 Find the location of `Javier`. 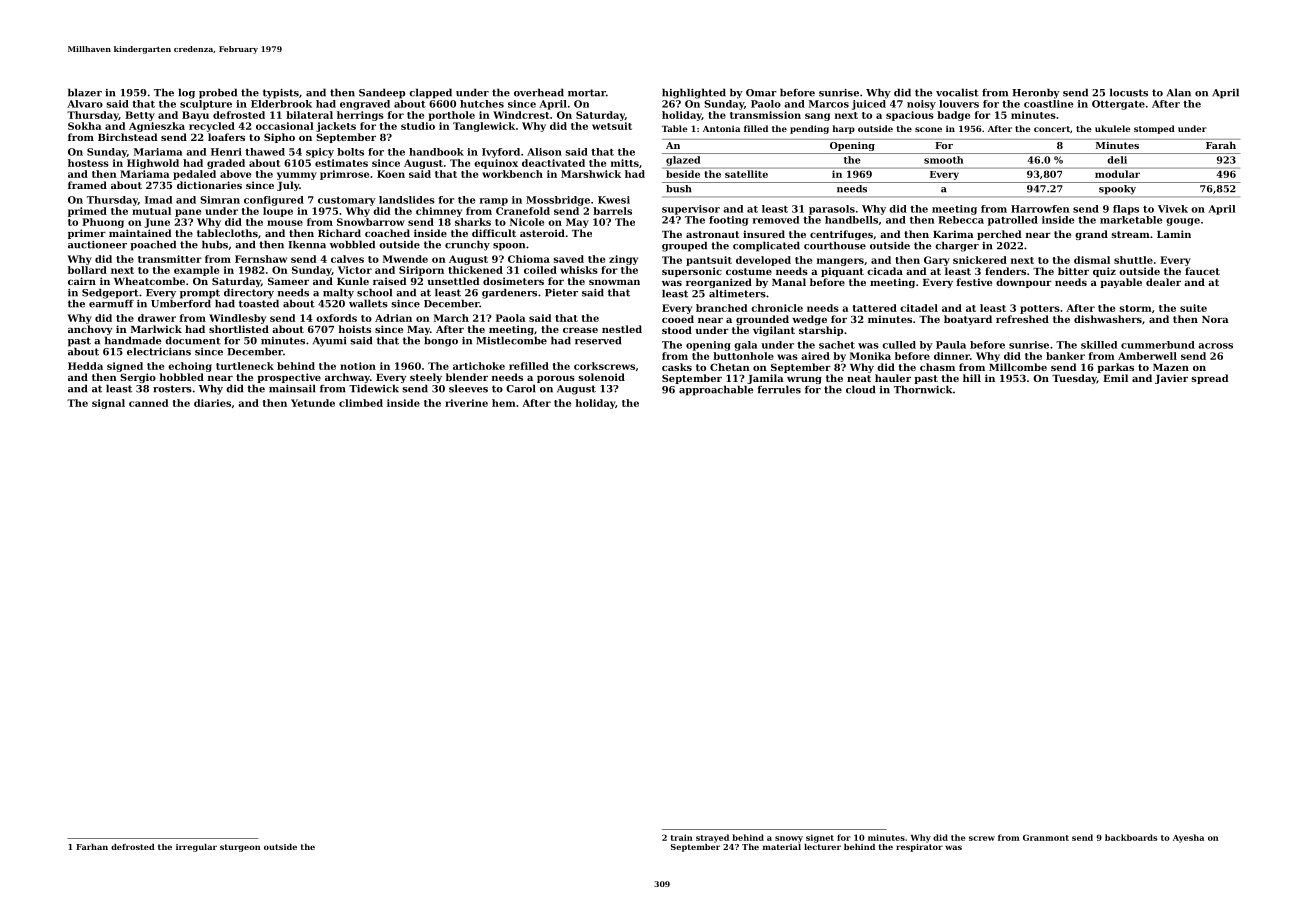

Javier is located at coordinates (1171, 379).
